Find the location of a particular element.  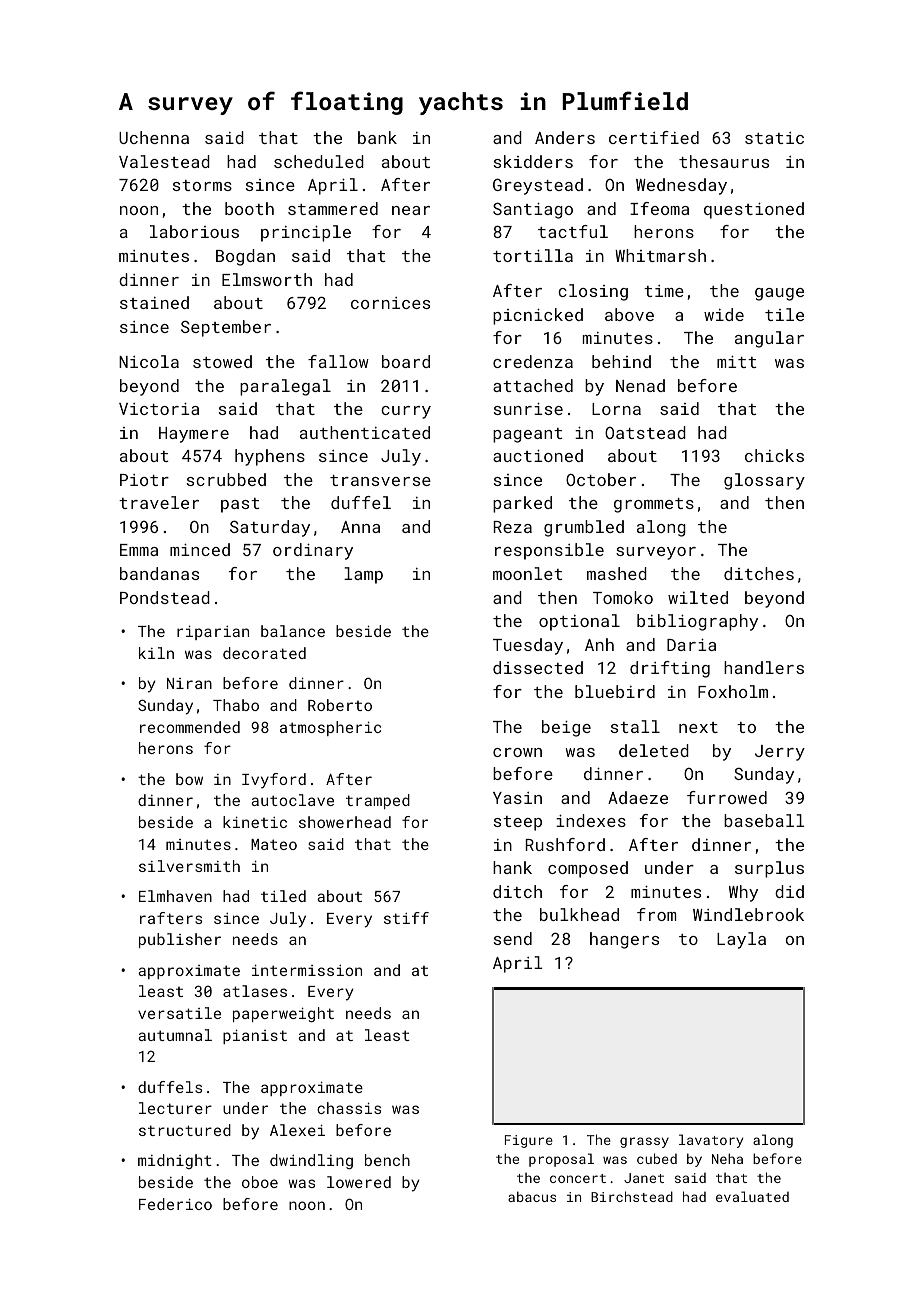

Nicola is located at coordinates (149, 361).
